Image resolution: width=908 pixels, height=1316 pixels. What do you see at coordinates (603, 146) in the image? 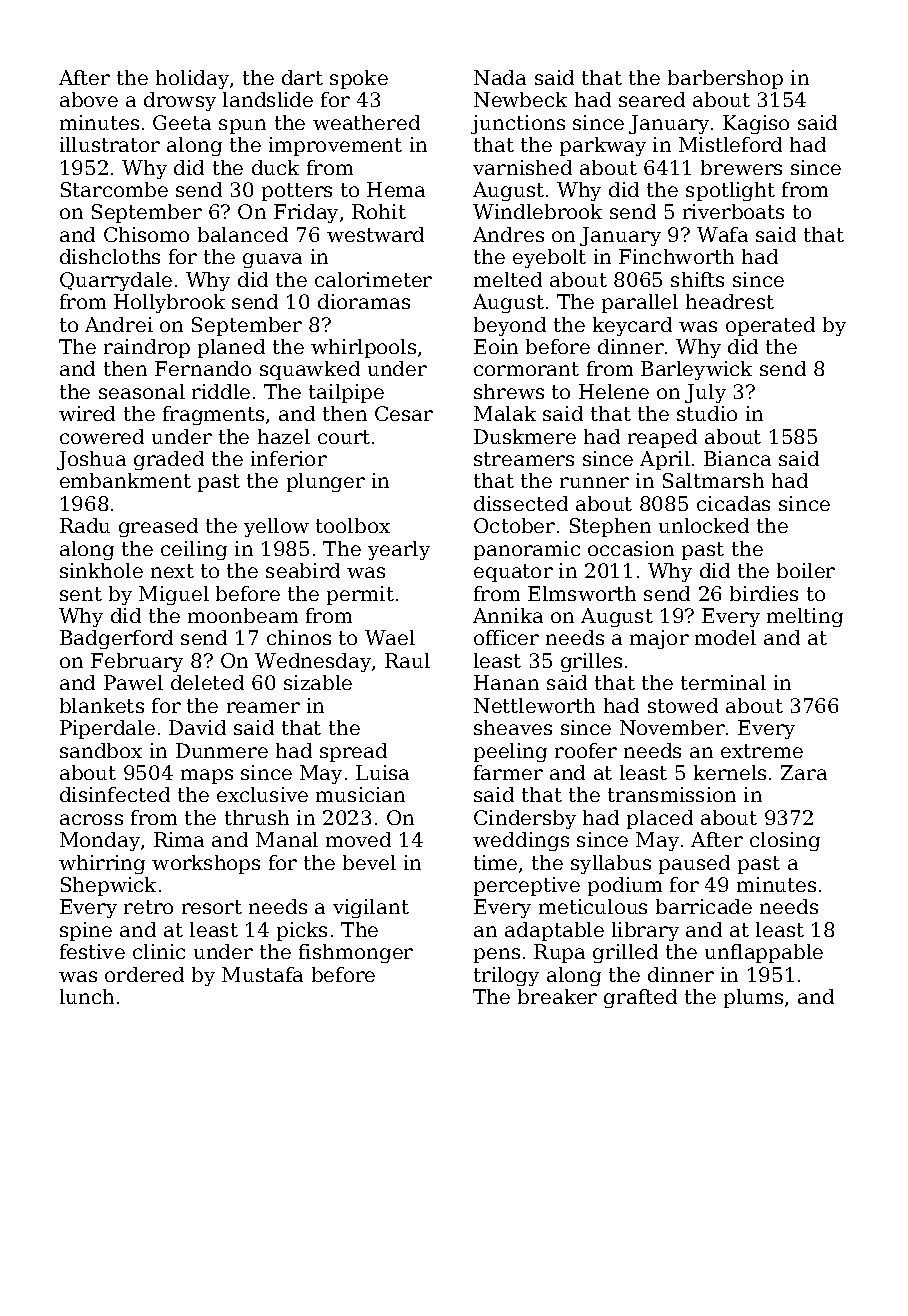
I see `parkway` at bounding box center [603, 146].
